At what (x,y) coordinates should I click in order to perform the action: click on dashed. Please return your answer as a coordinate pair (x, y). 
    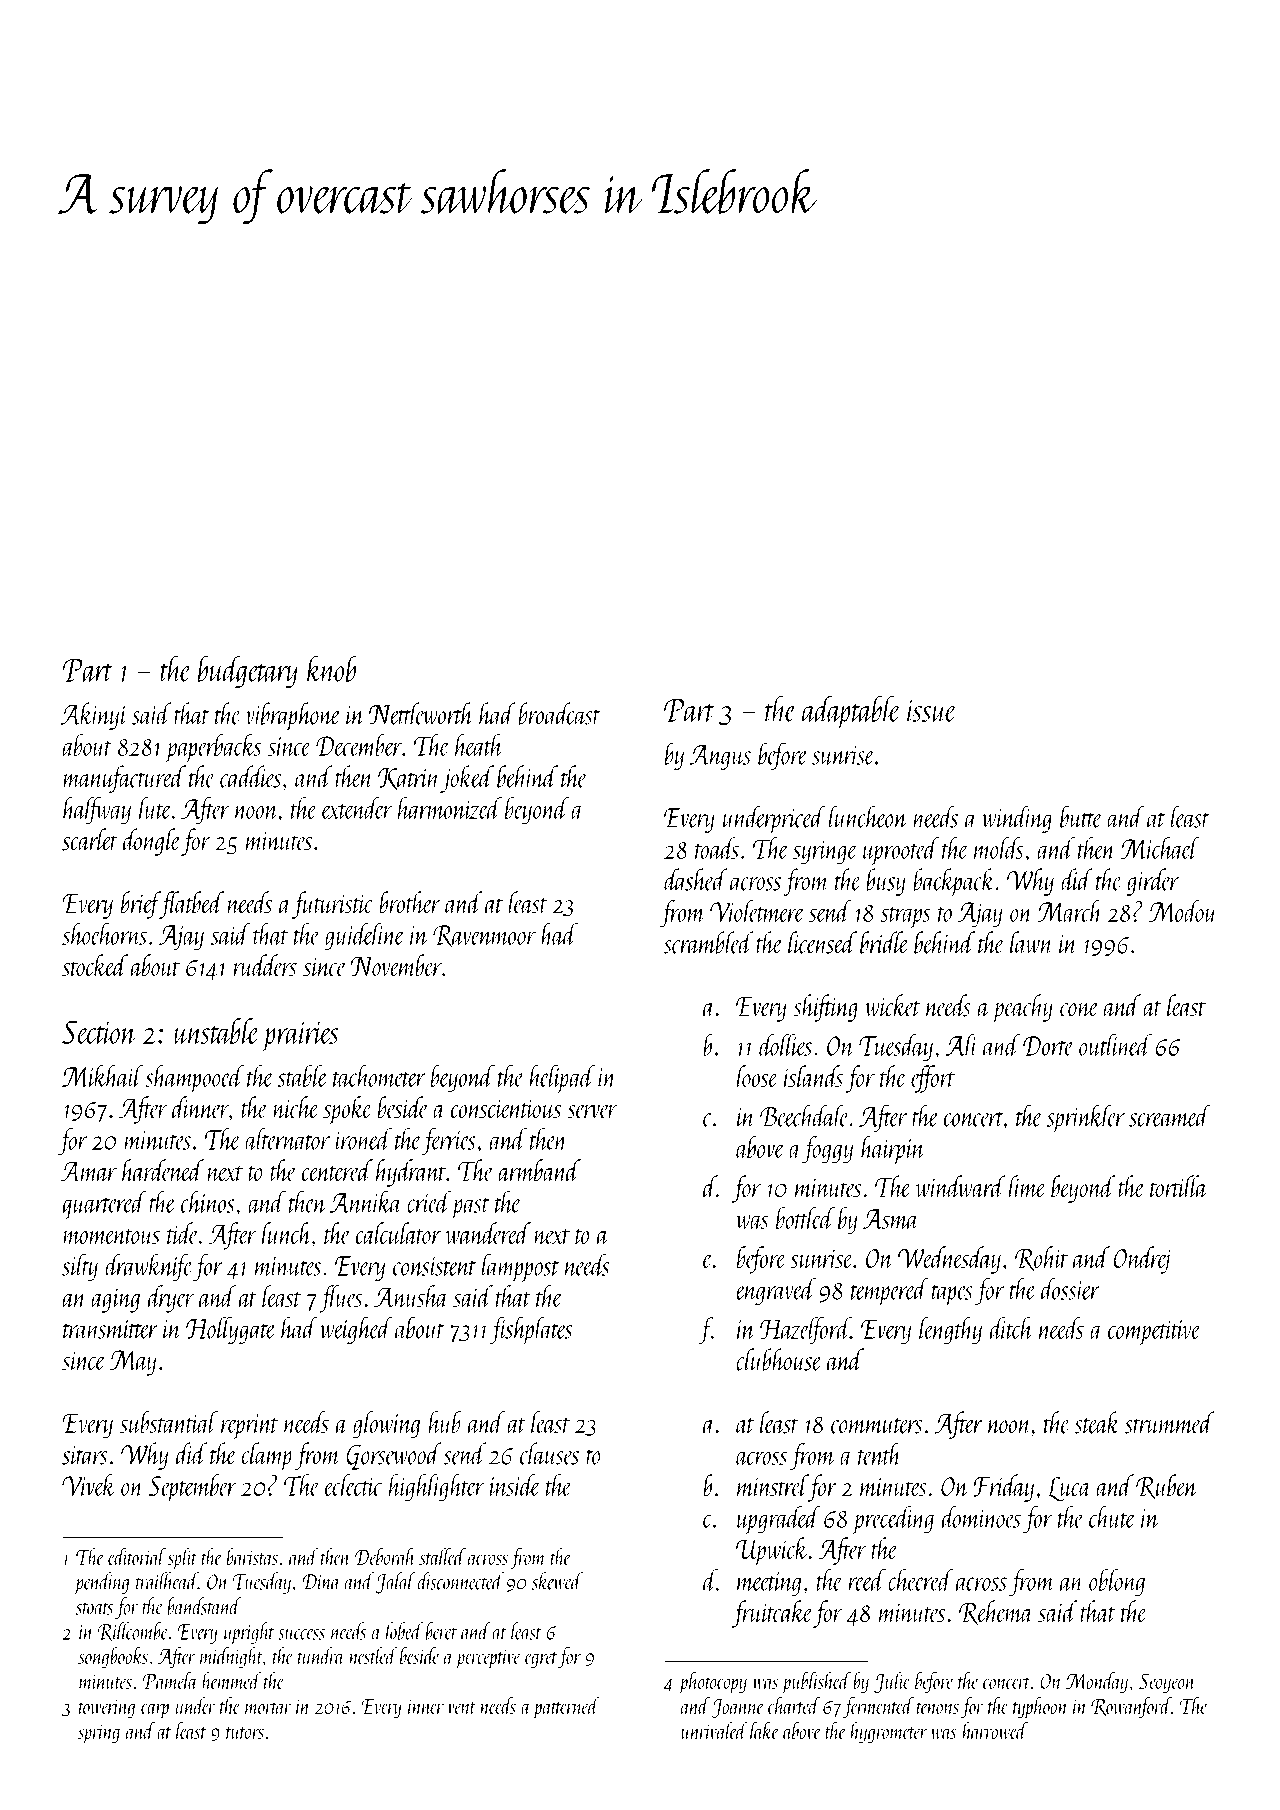
    Looking at the image, I should click on (696, 879).
